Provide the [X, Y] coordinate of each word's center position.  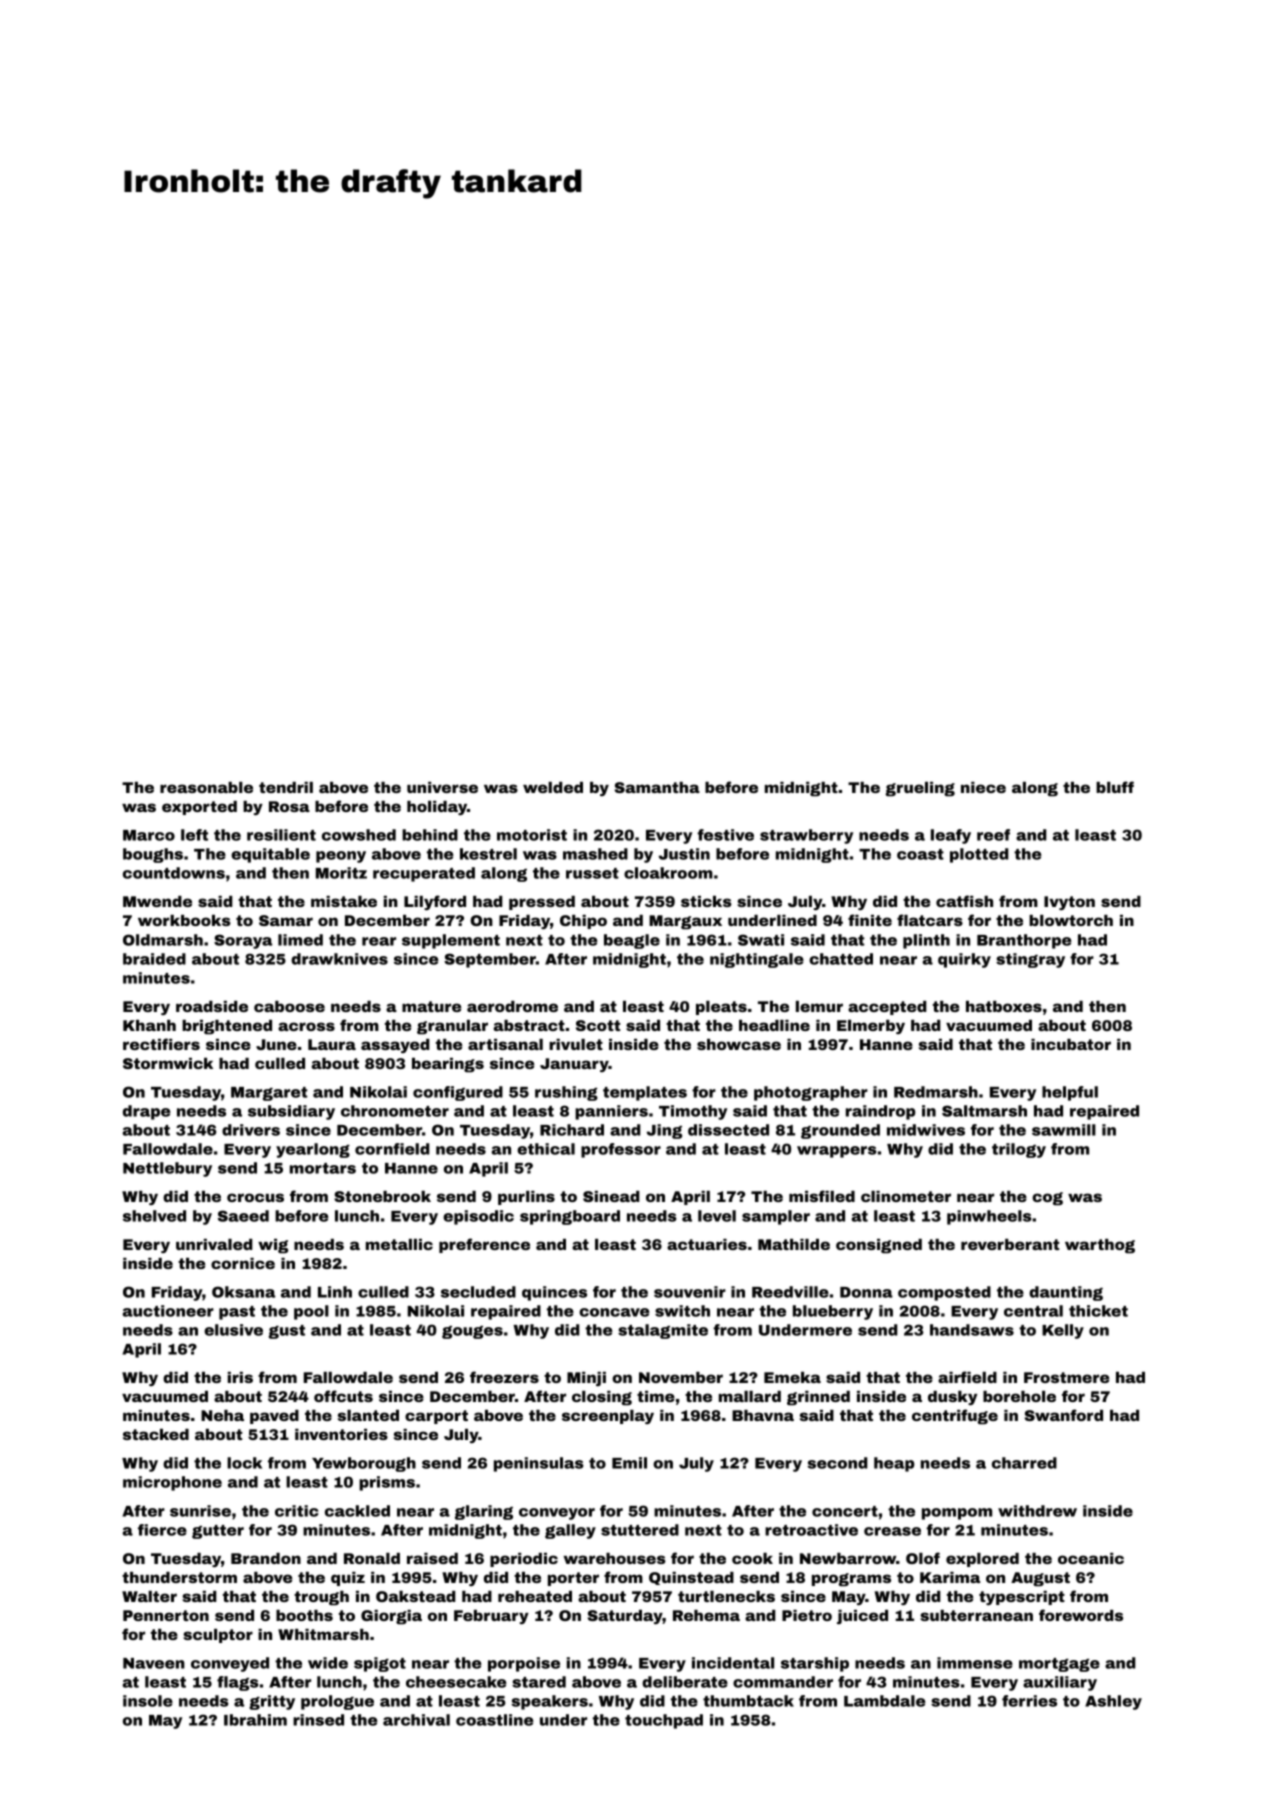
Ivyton [1069, 903]
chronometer [395, 1111]
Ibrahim [255, 1720]
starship [815, 1664]
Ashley [1113, 1702]
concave [614, 1312]
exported [199, 808]
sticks [706, 901]
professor [621, 1150]
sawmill [1064, 1130]
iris [240, 1377]
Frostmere [1066, 1377]
